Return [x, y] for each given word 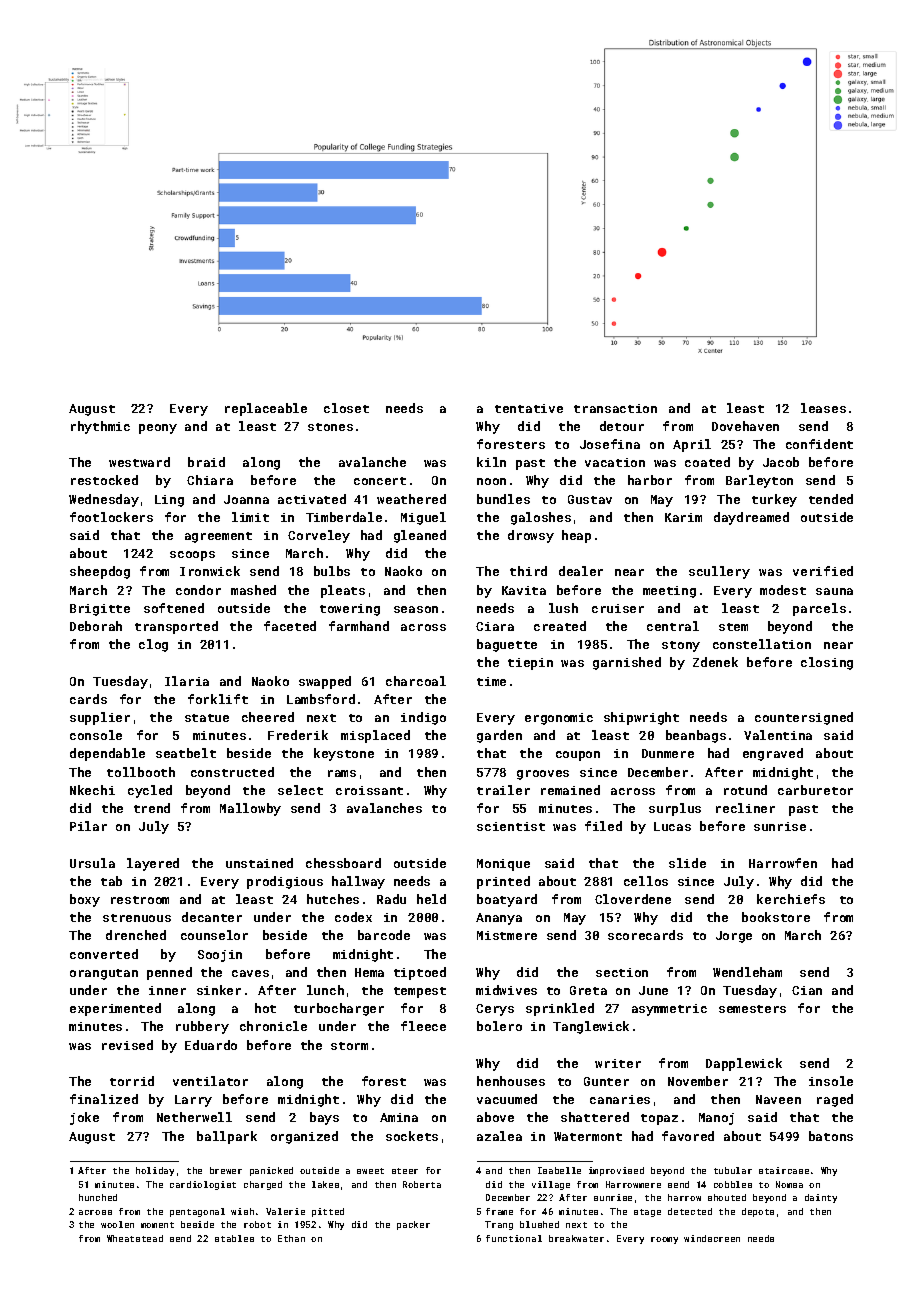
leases [823, 408]
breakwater [576, 1238]
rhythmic [100, 427]
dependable [107, 754]
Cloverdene [633, 899]
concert [380, 481]
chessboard [343, 863]
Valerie [285, 1211]
